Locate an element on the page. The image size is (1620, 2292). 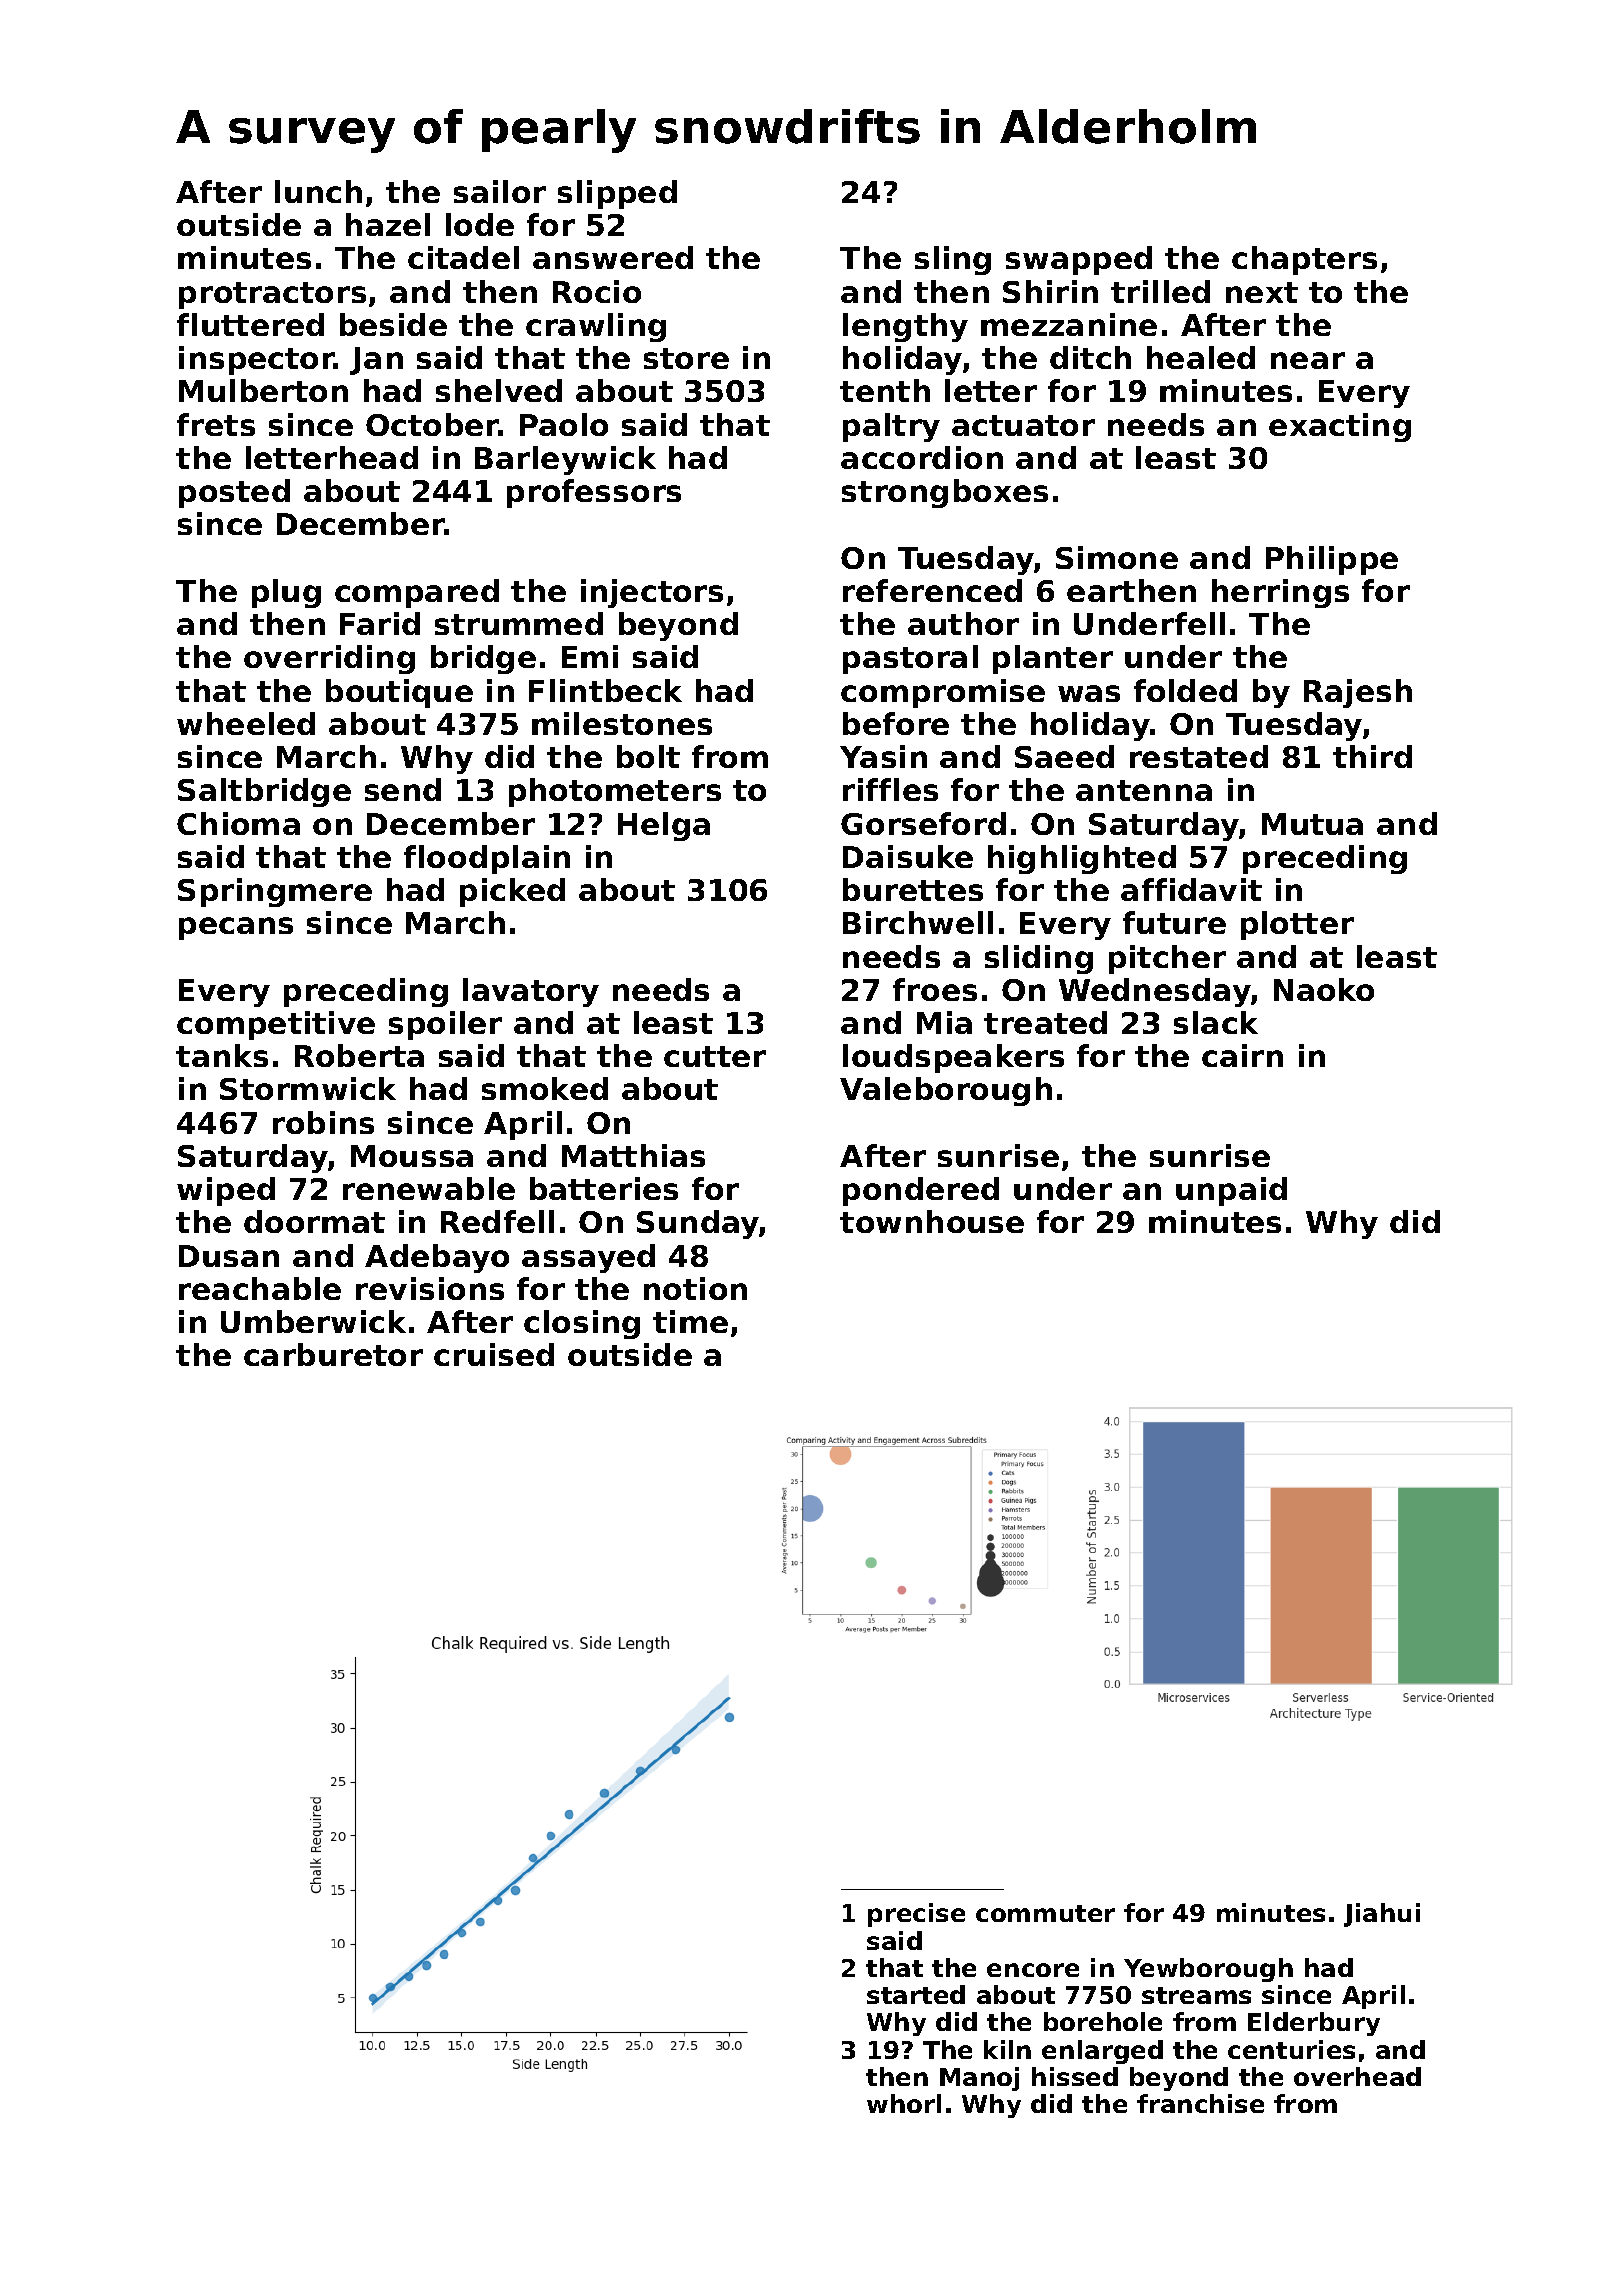
floodplain is located at coordinates (487, 859).
